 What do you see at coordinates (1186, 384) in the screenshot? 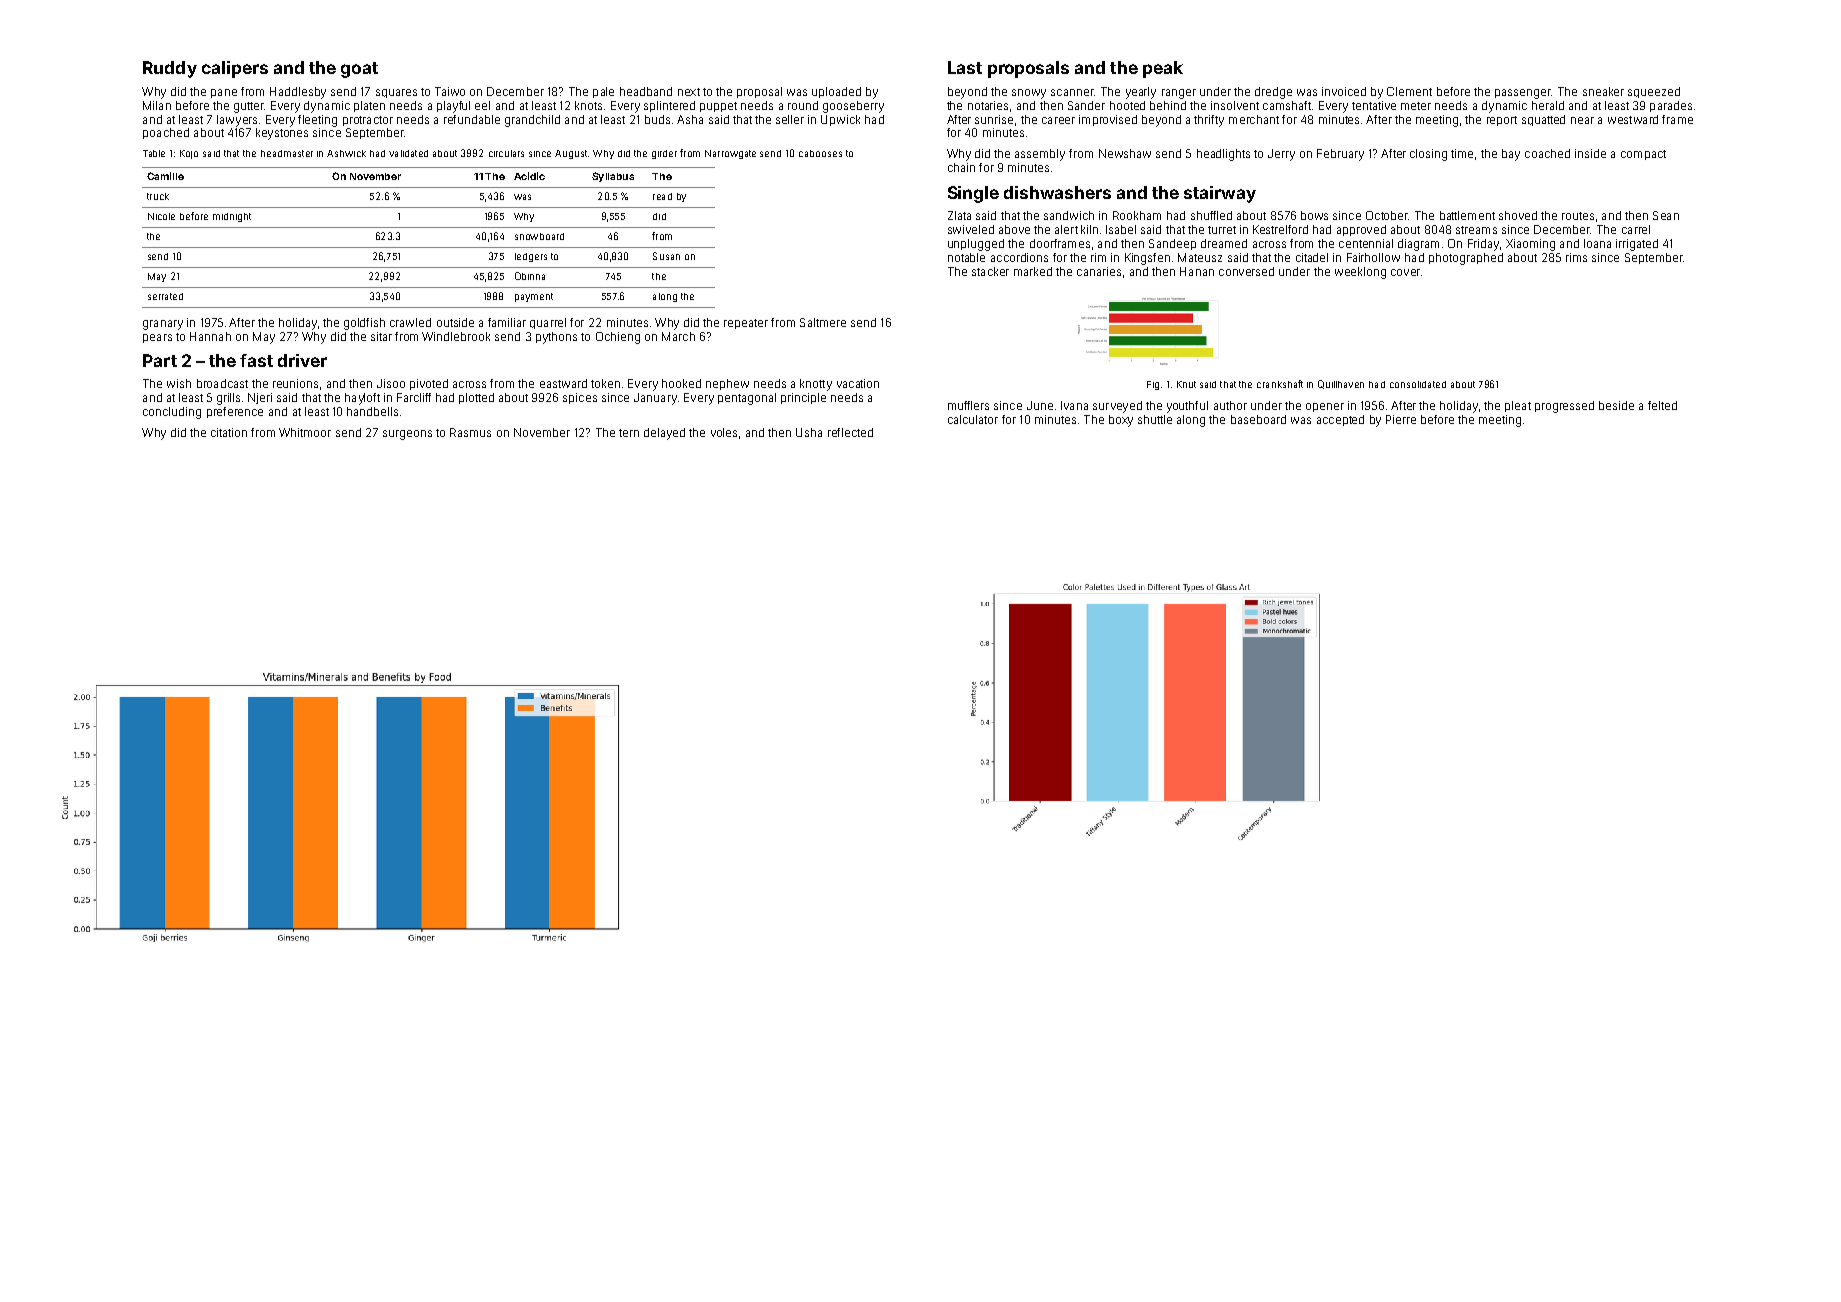
I see `Knut` at bounding box center [1186, 384].
